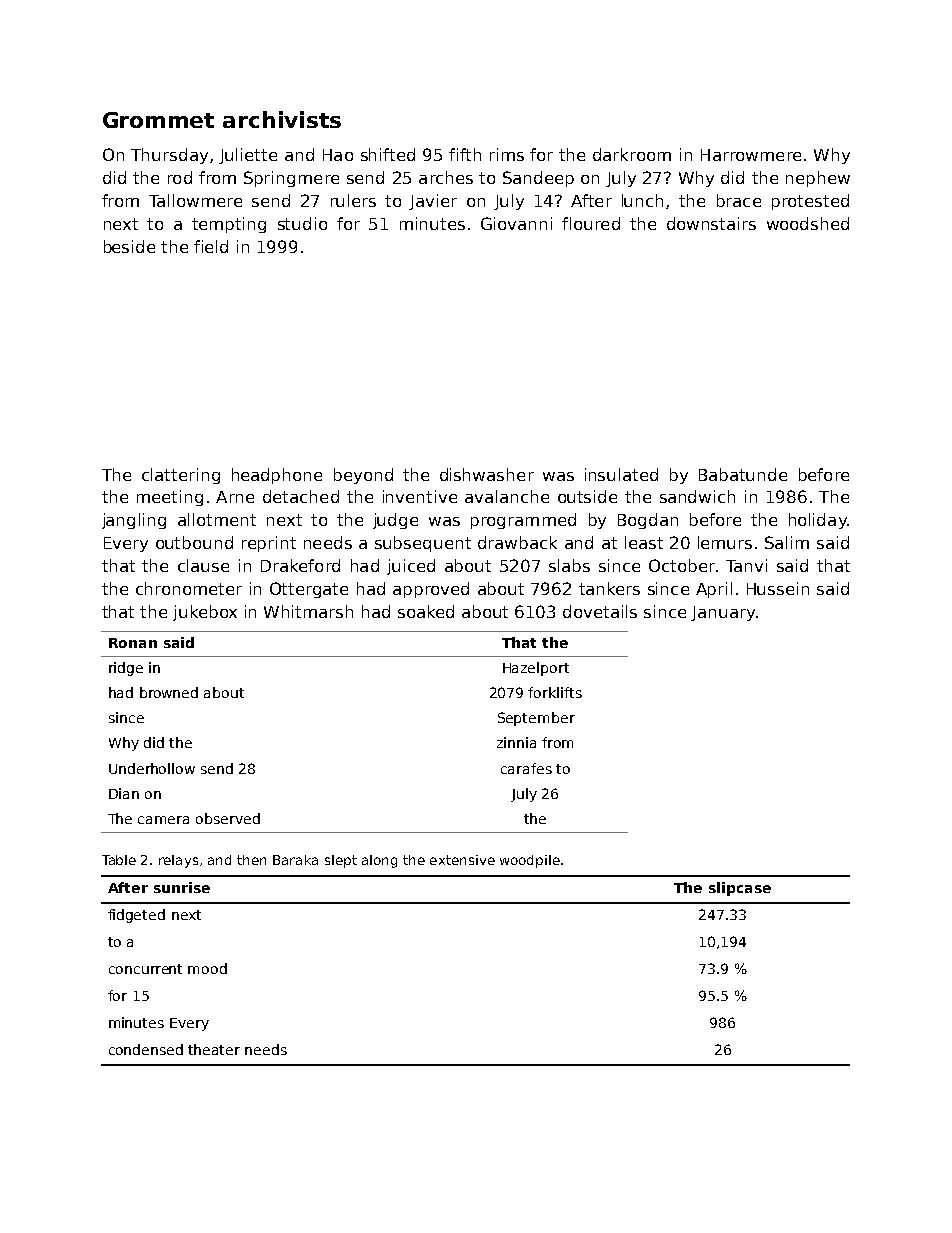 This document has width=952, height=1233. What do you see at coordinates (214, 1049) in the document?
I see `theater` at bounding box center [214, 1049].
